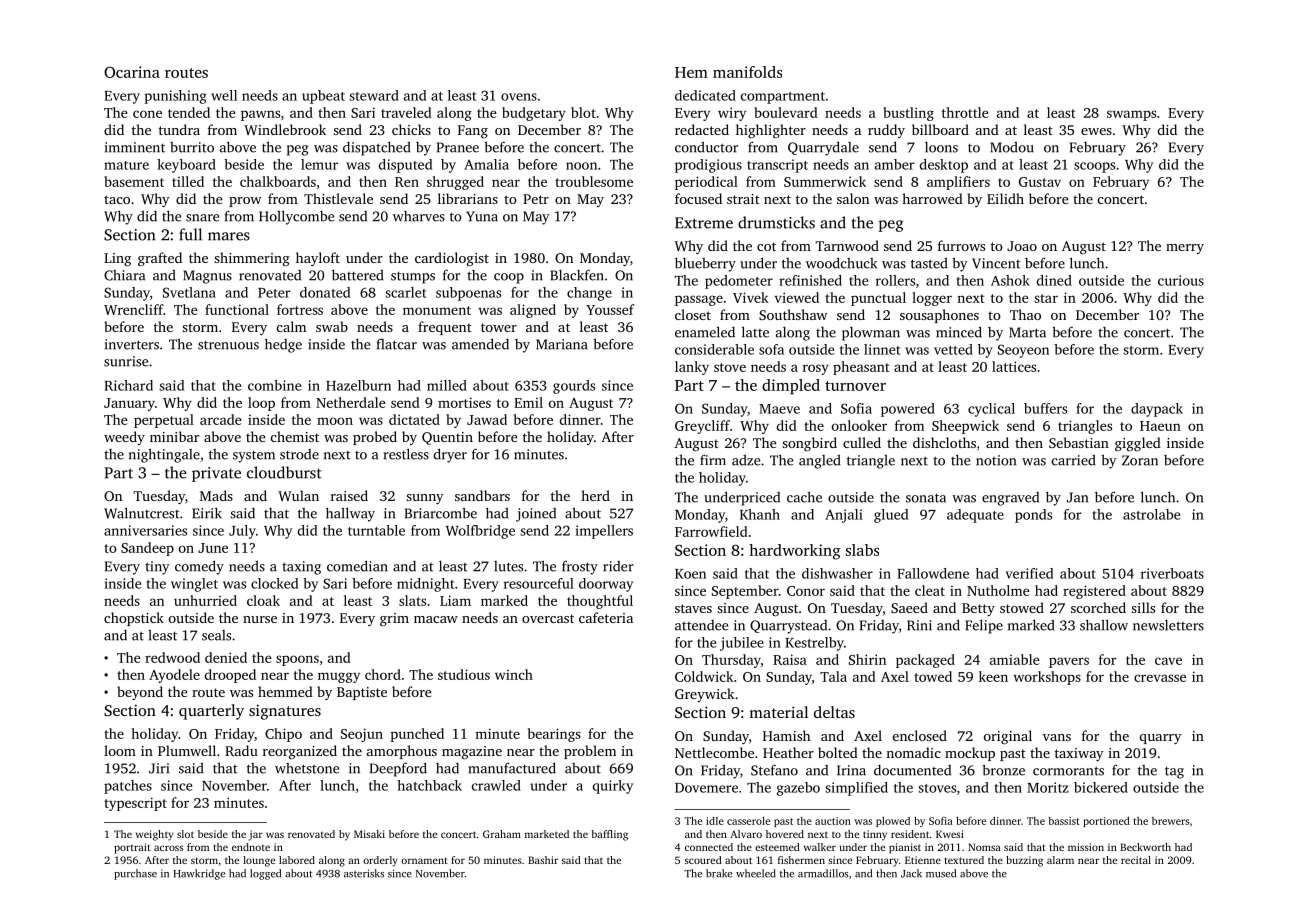  I want to click on linnet, so click(882, 349).
